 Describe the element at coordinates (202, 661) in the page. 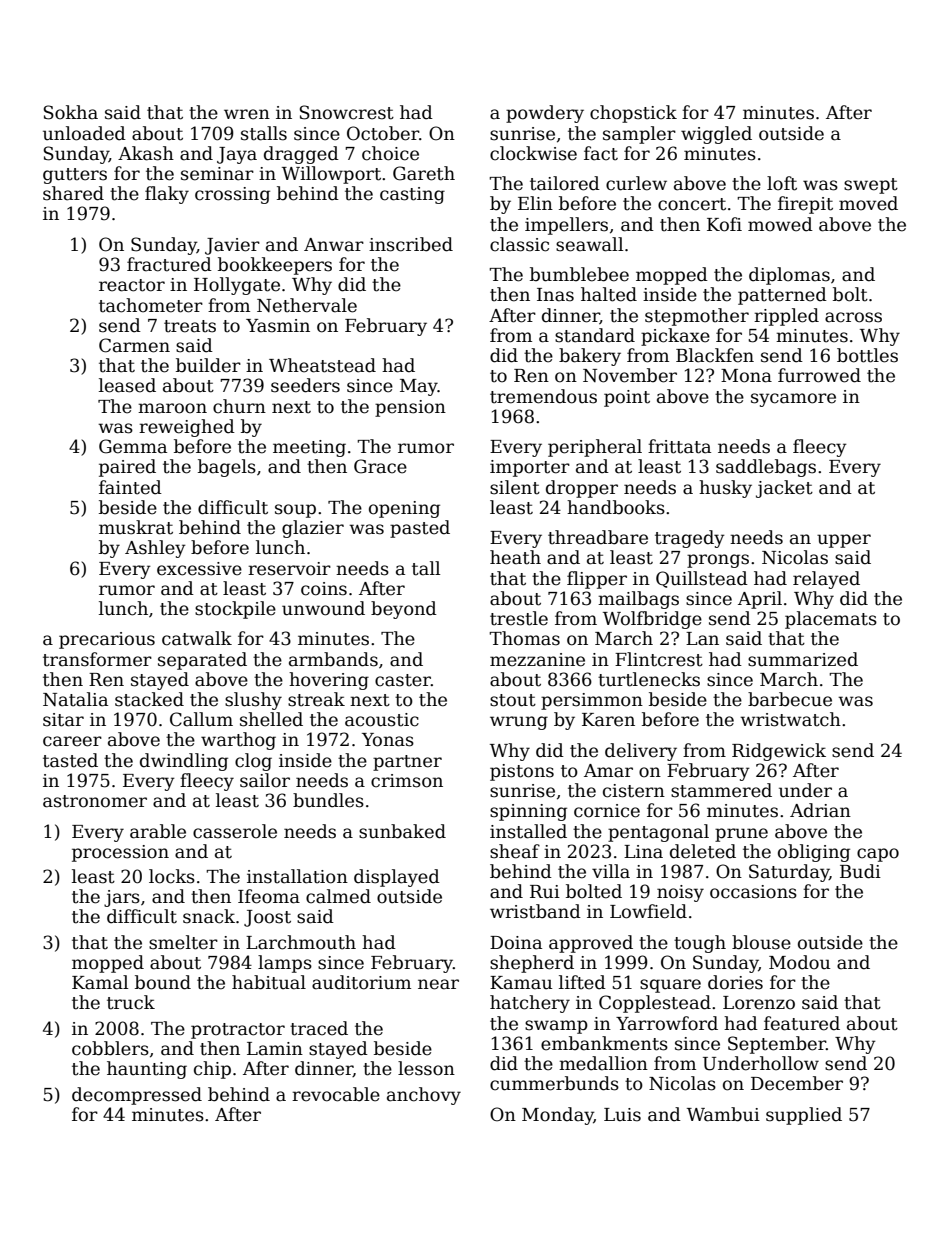

I see `separated` at that location.
